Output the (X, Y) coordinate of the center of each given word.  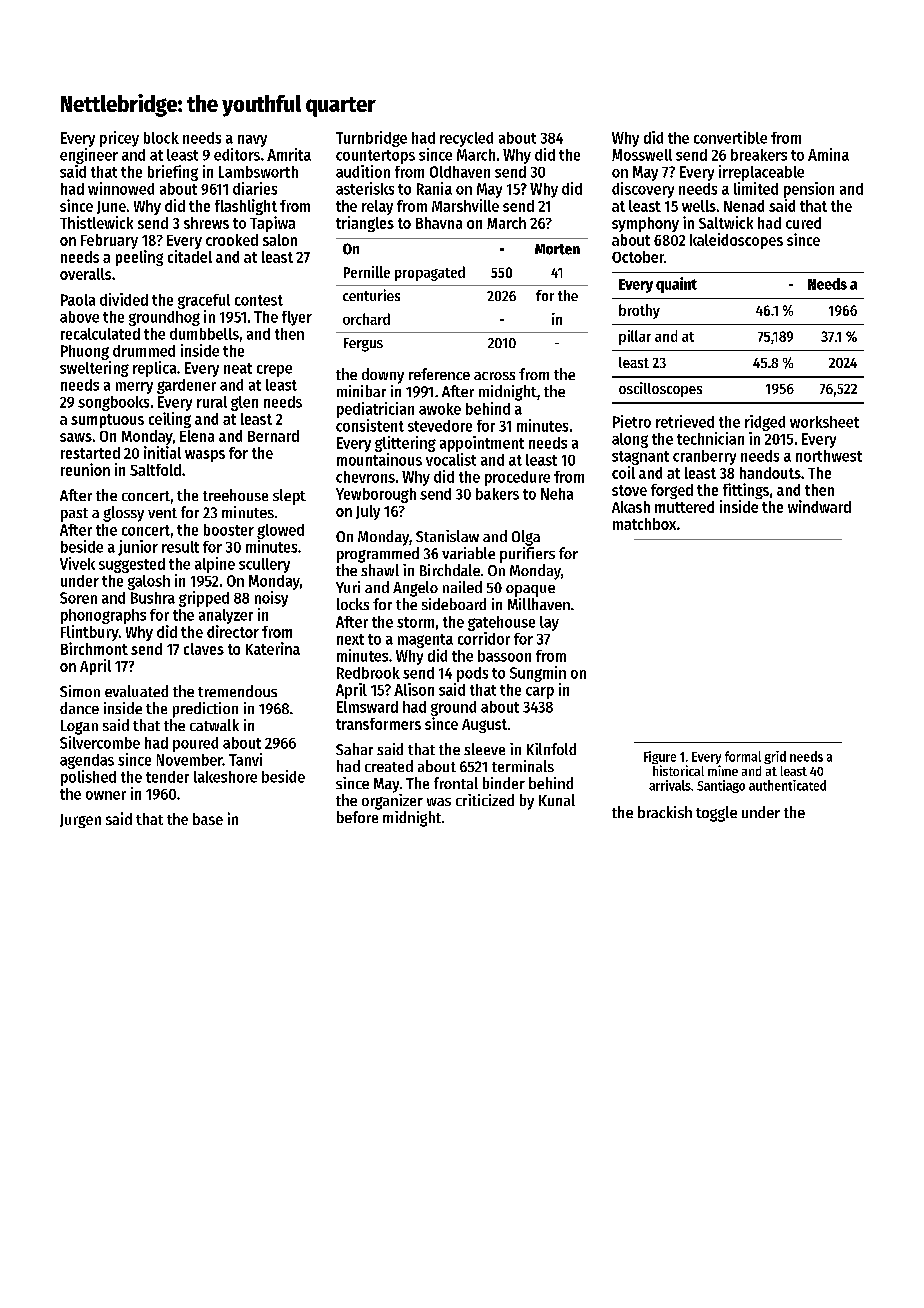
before (357, 817)
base (208, 819)
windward (819, 506)
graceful (204, 301)
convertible (730, 137)
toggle (716, 814)
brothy (639, 311)
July (368, 512)
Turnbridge (371, 139)
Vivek (77, 563)
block (161, 138)
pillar (635, 337)
